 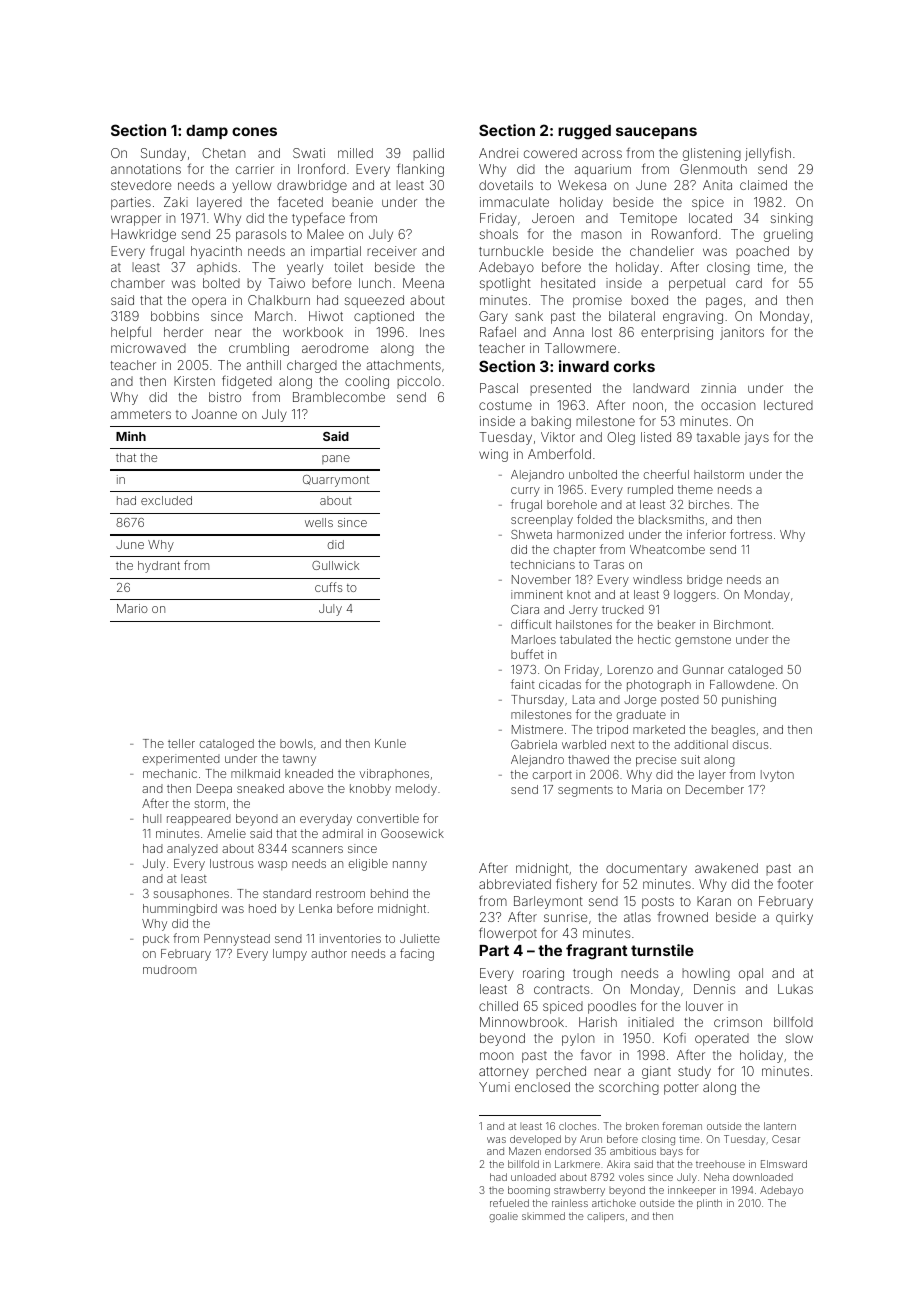 What do you see at coordinates (247, 382) in the screenshot?
I see `fidgeted` at bounding box center [247, 382].
